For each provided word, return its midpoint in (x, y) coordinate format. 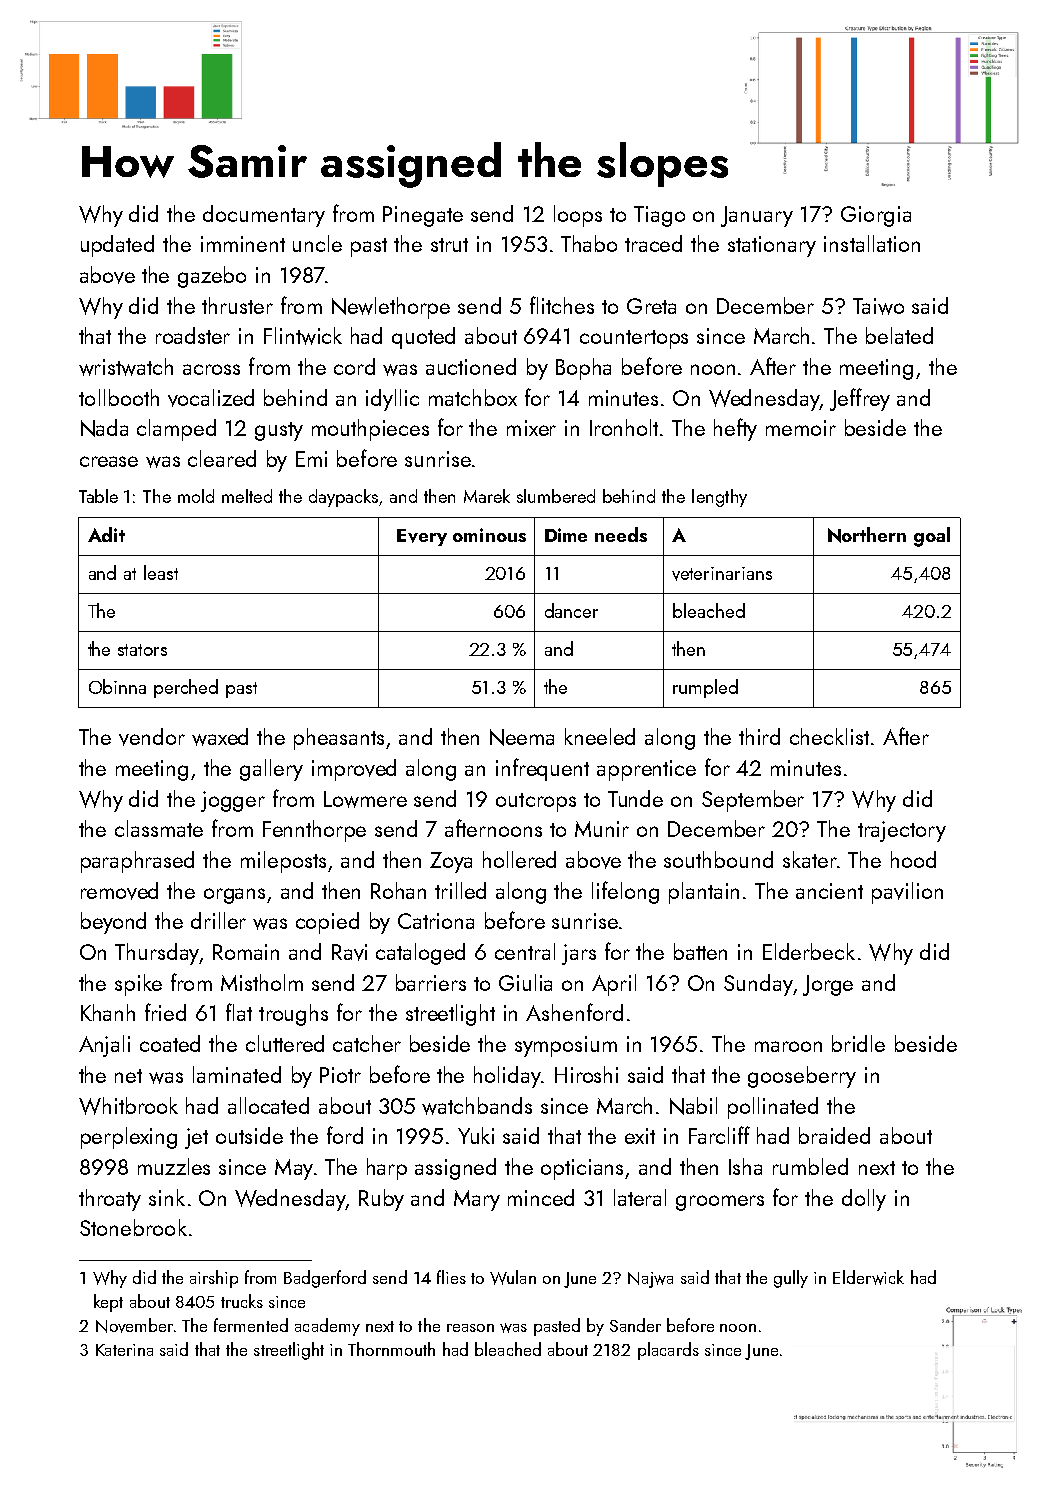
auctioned (471, 366)
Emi (311, 459)
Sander (635, 1325)
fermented (251, 1325)
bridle (858, 1043)
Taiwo (878, 306)
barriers (431, 982)
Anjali (104, 1046)
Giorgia (876, 216)
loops (578, 216)
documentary (264, 216)
